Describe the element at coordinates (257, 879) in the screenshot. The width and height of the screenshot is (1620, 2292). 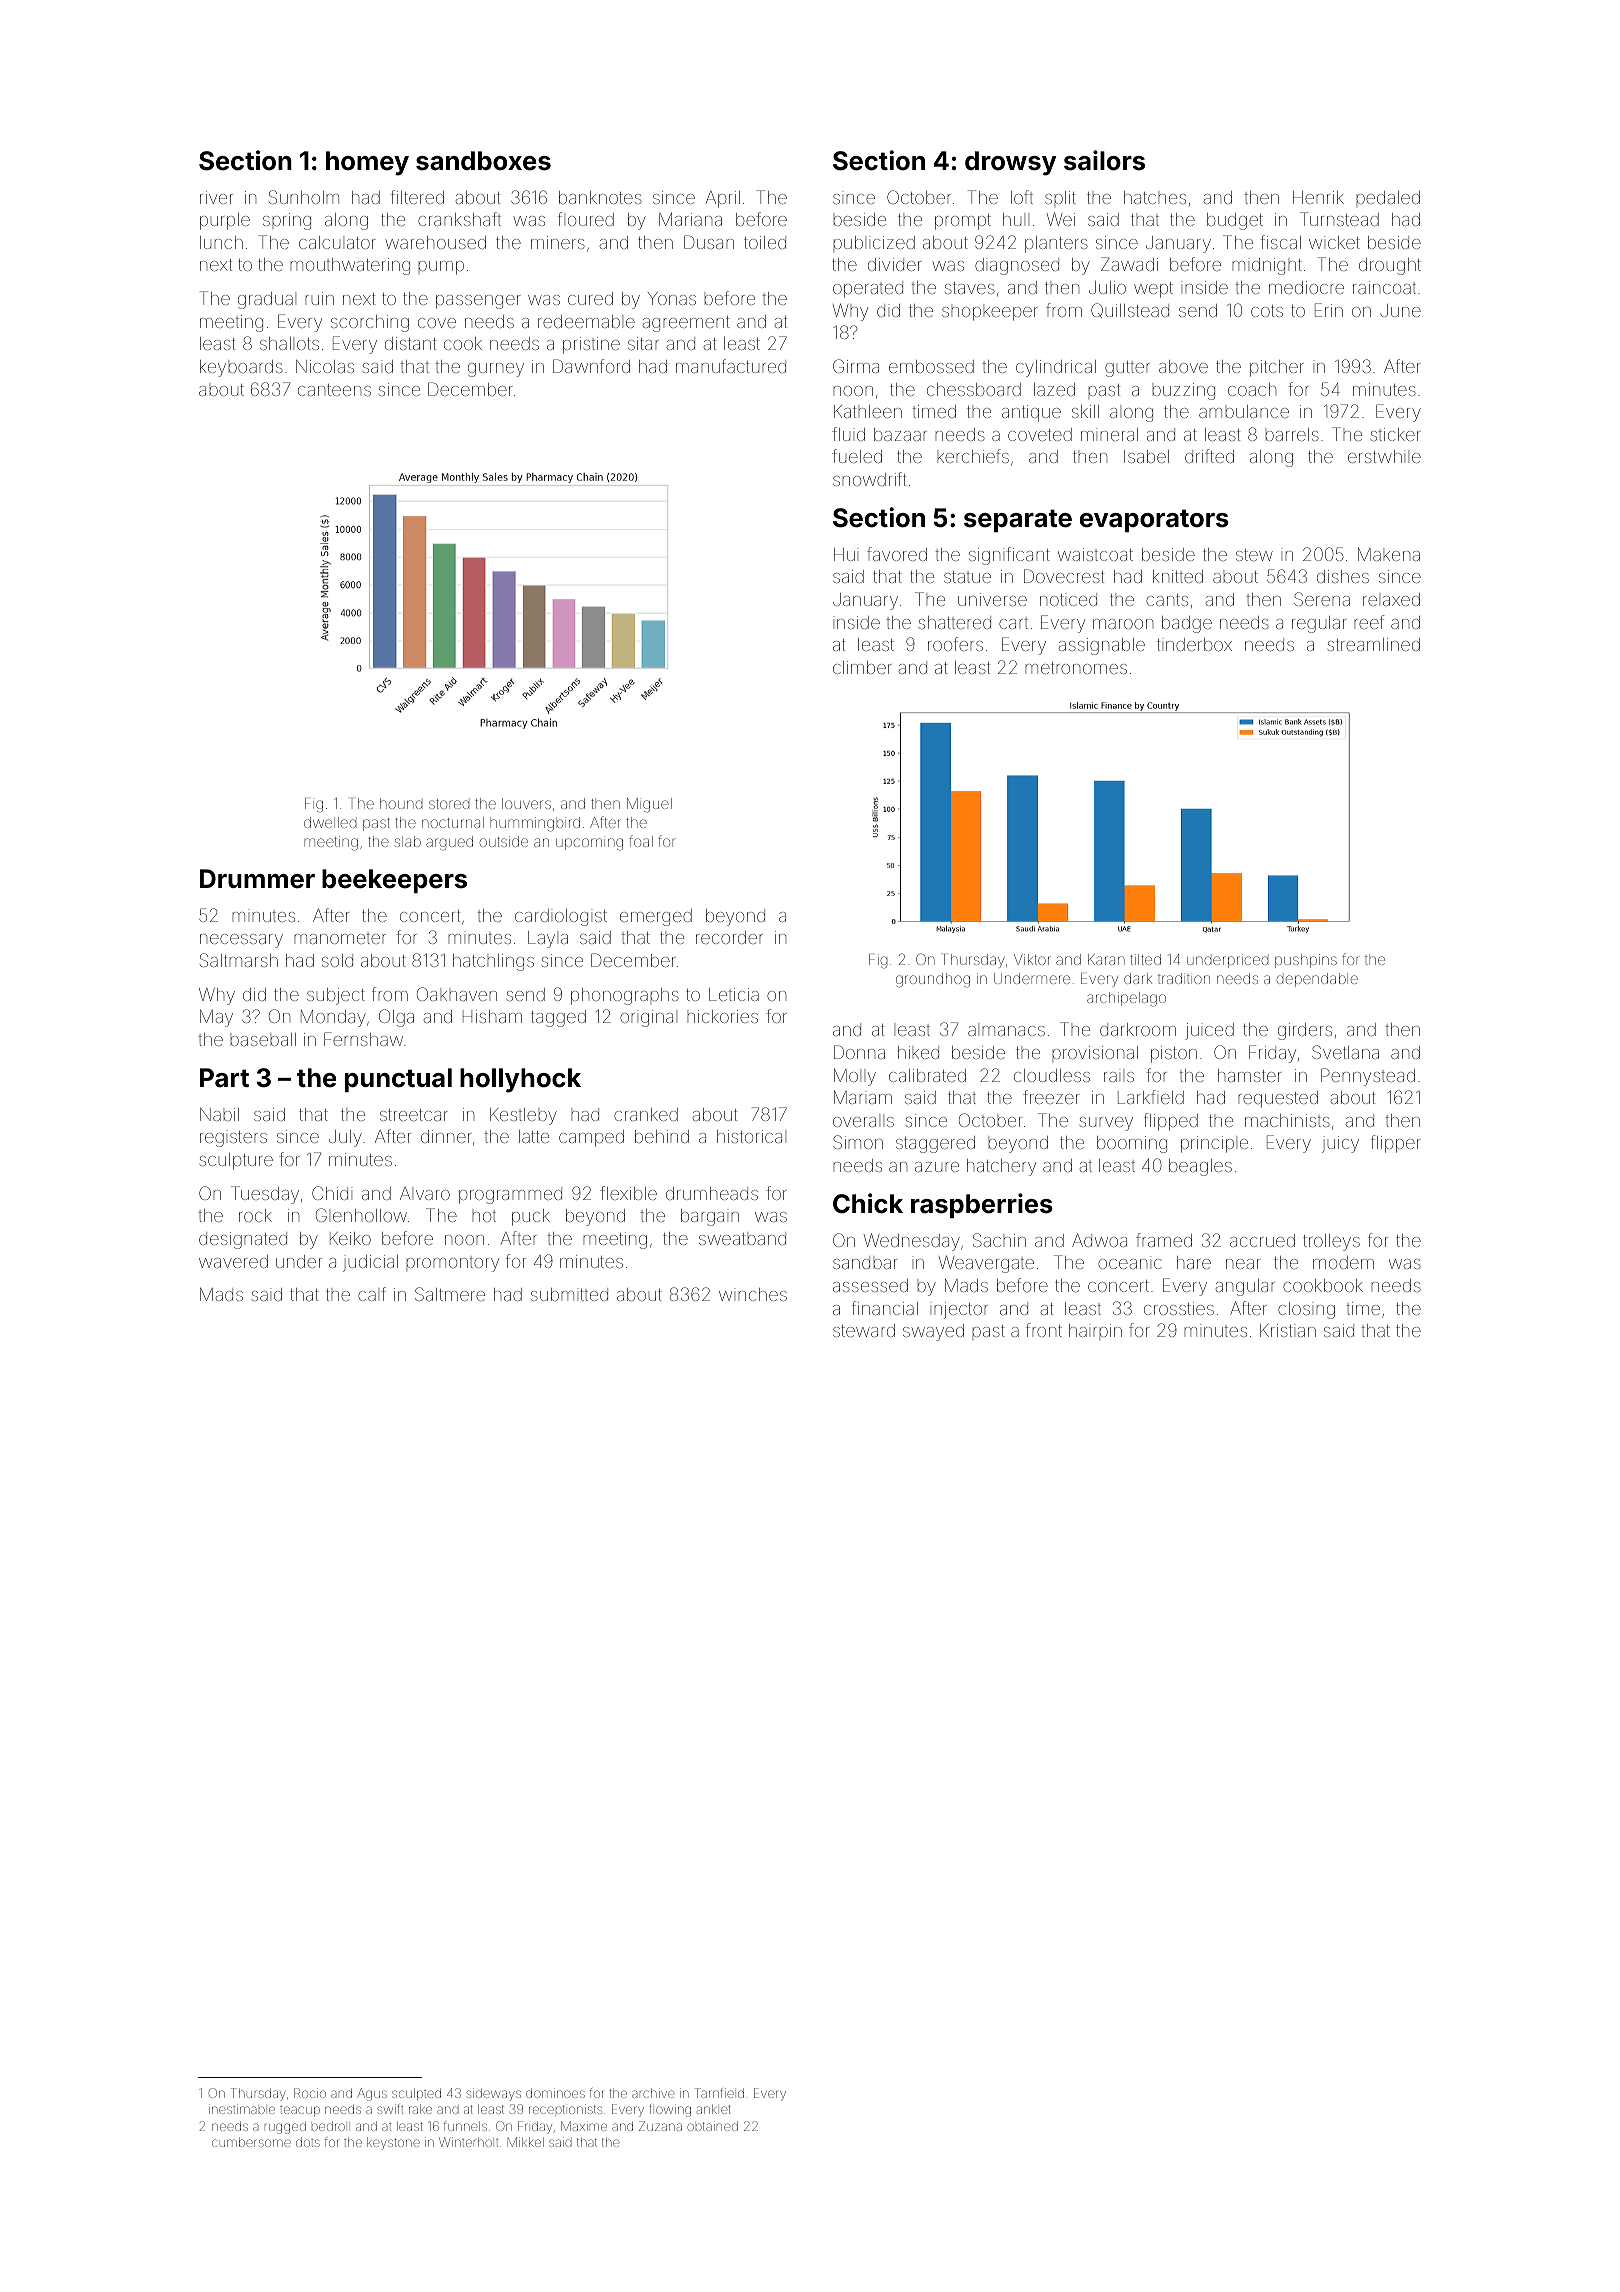
I see `Drummer` at that location.
